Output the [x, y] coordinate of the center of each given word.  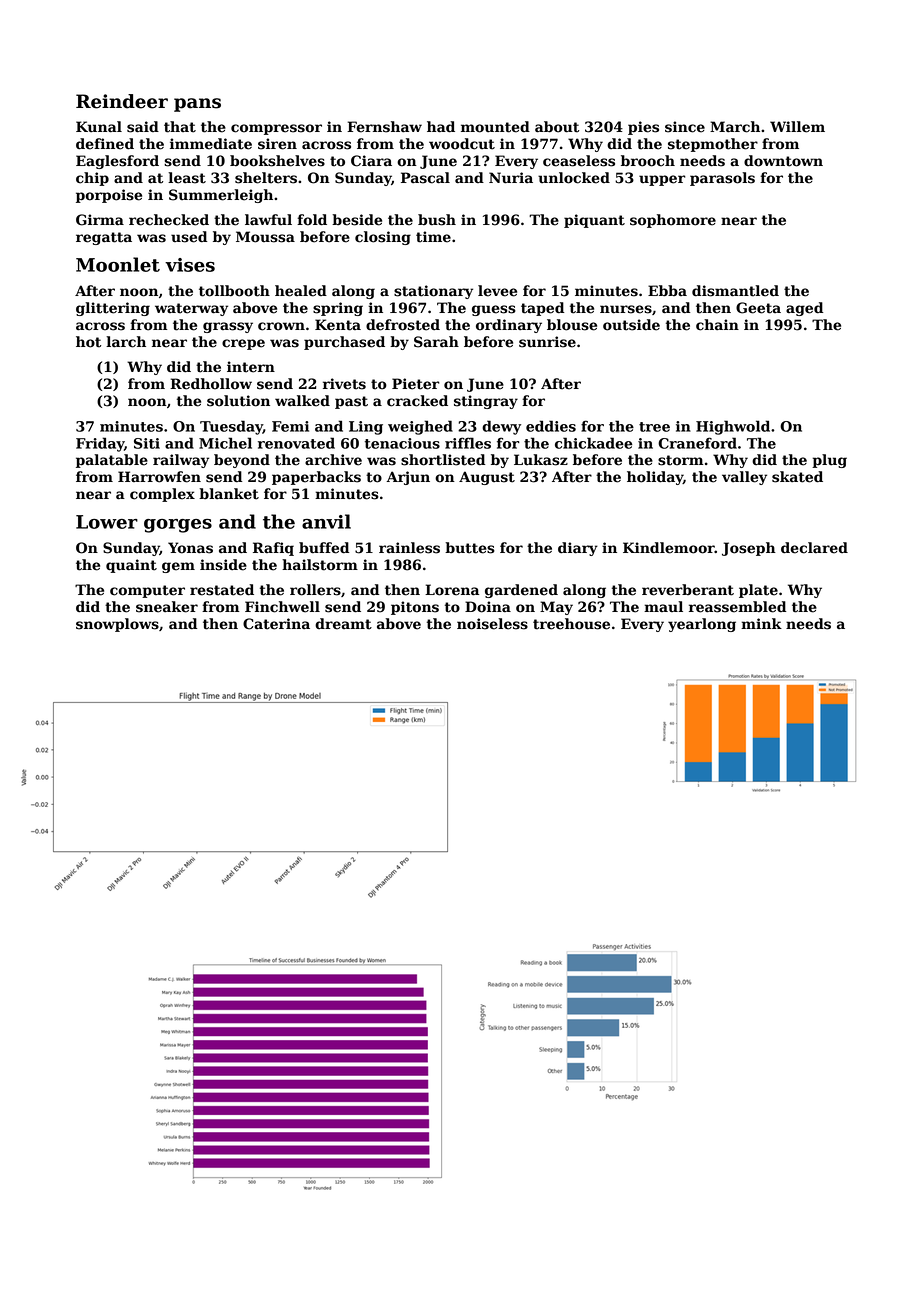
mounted [495, 127]
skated [797, 477]
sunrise [547, 342]
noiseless [492, 624]
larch [126, 342]
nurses [626, 309]
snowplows [117, 625]
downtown [783, 161]
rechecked [169, 220]
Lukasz [541, 460]
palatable [112, 461]
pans [197, 105]
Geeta [758, 308]
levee [497, 291]
